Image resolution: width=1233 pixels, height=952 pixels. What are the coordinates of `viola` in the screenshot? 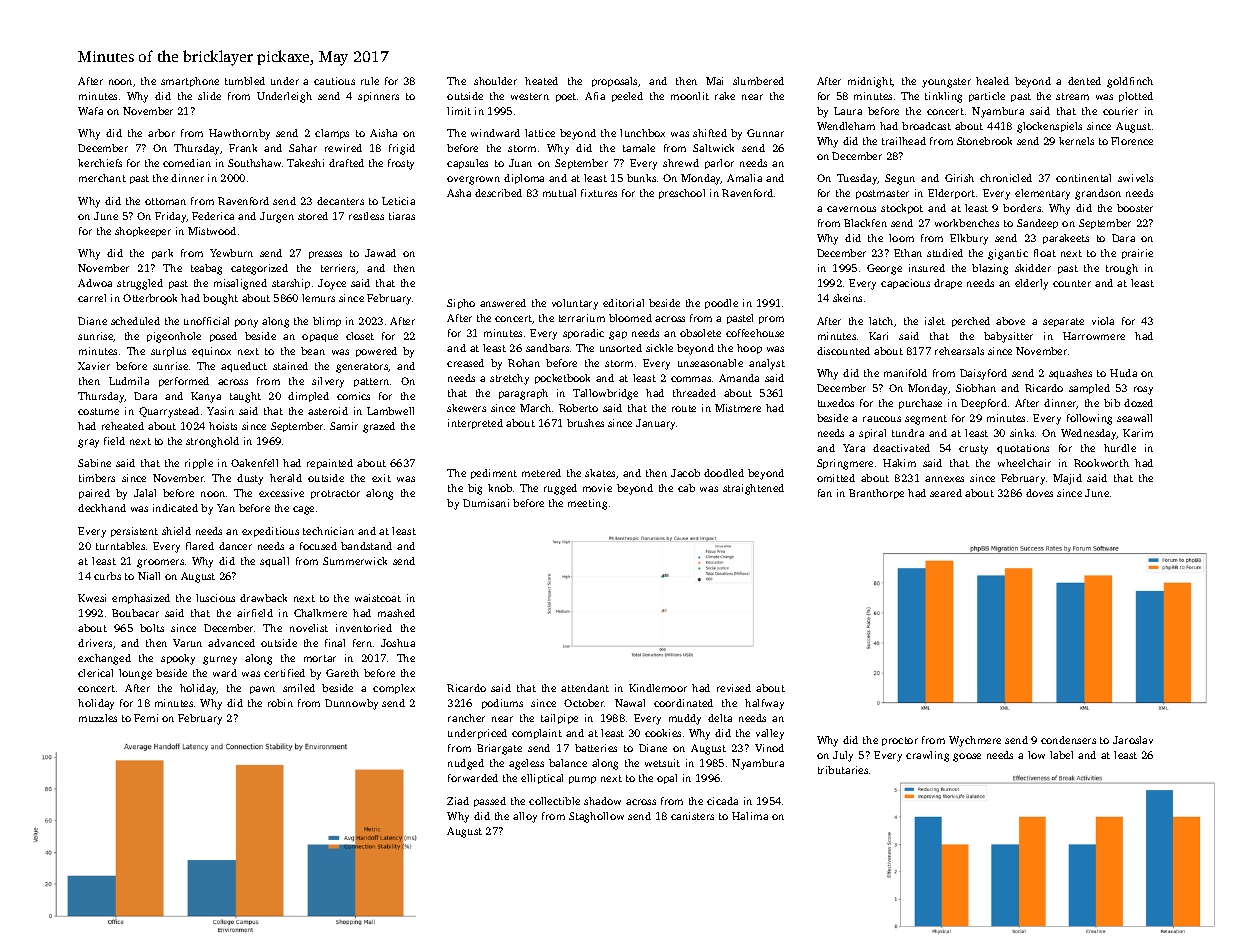 It's located at (1103, 321).
